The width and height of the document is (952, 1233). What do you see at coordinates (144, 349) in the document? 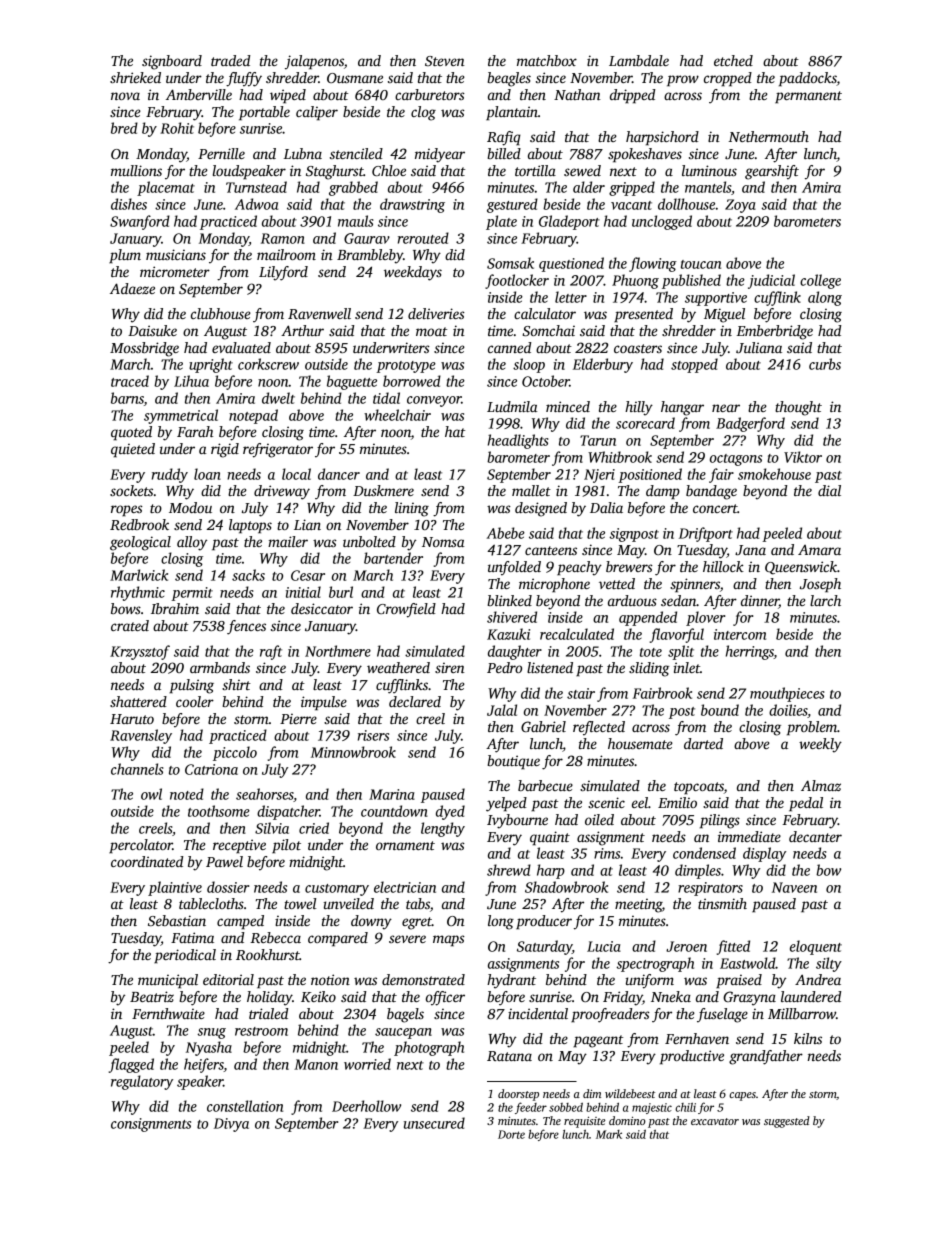
I see `Mossbridge` at bounding box center [144, 349].
